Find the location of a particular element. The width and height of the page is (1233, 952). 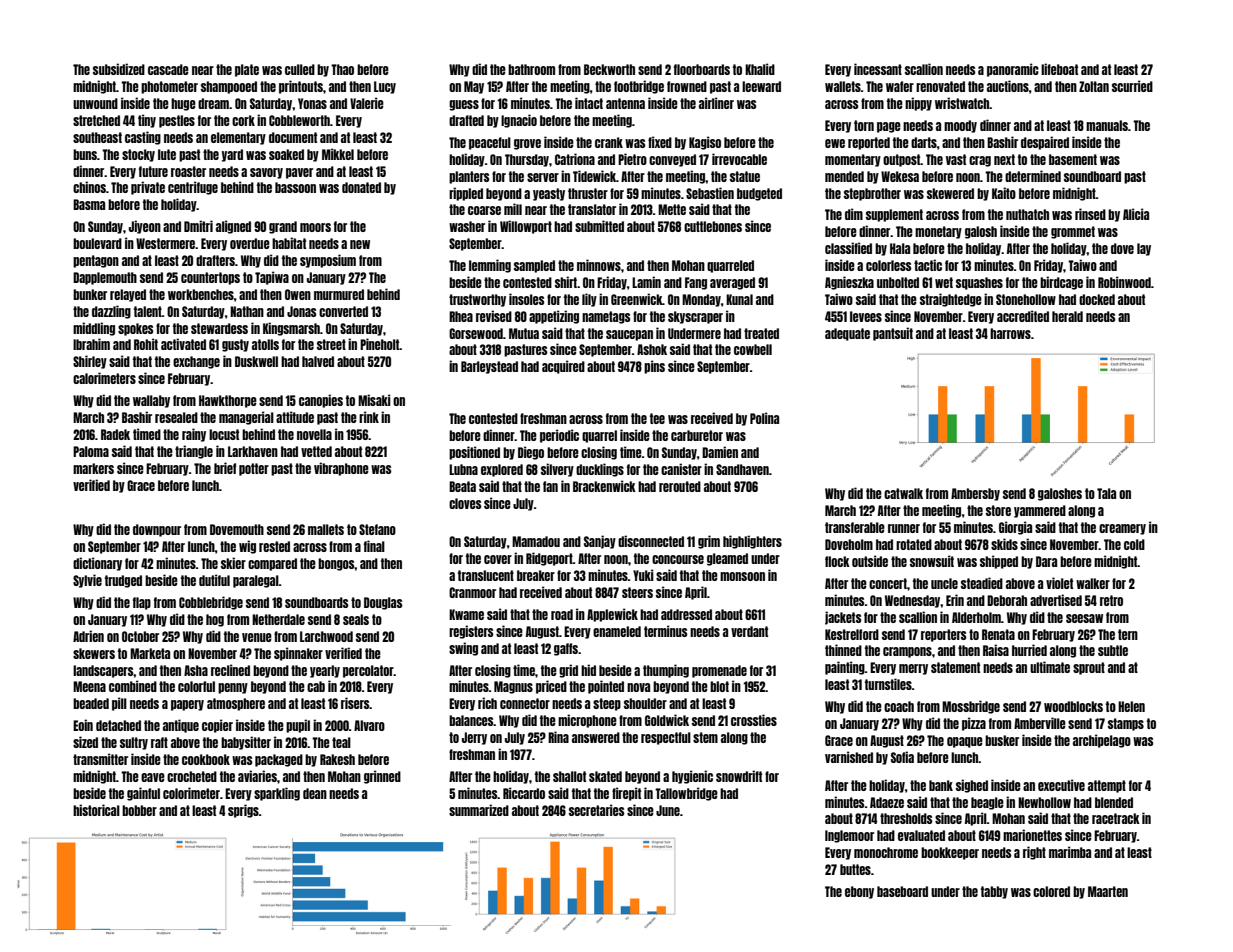

sparkling is located at coordinates (277, 794).
